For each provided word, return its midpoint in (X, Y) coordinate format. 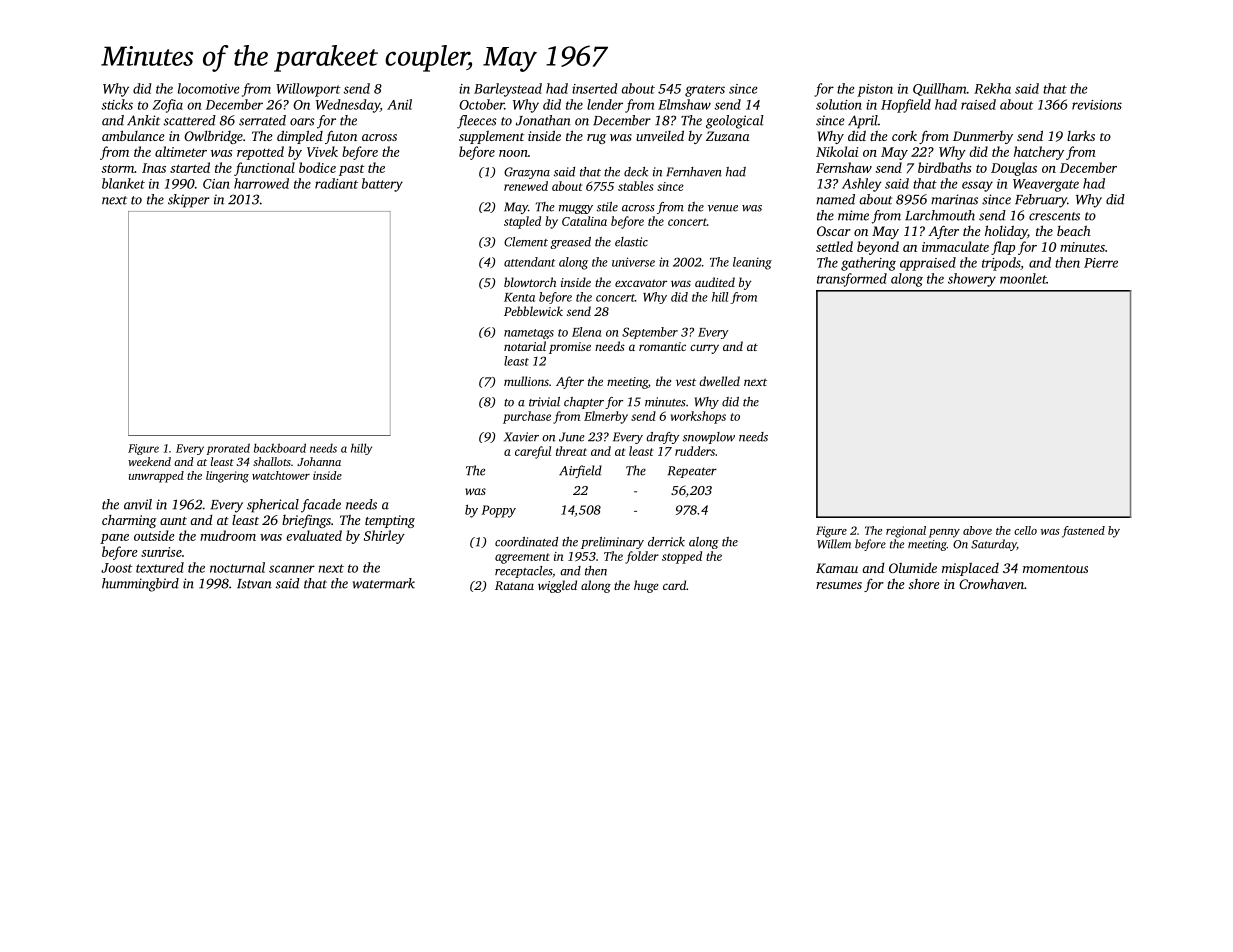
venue (723, 208)
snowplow (709, 438)
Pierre (1101, 263)
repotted (260, 153)
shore (924, 584)
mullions (526, 381)
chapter (584, 403)
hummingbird (140, 585)
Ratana (514, 585)
